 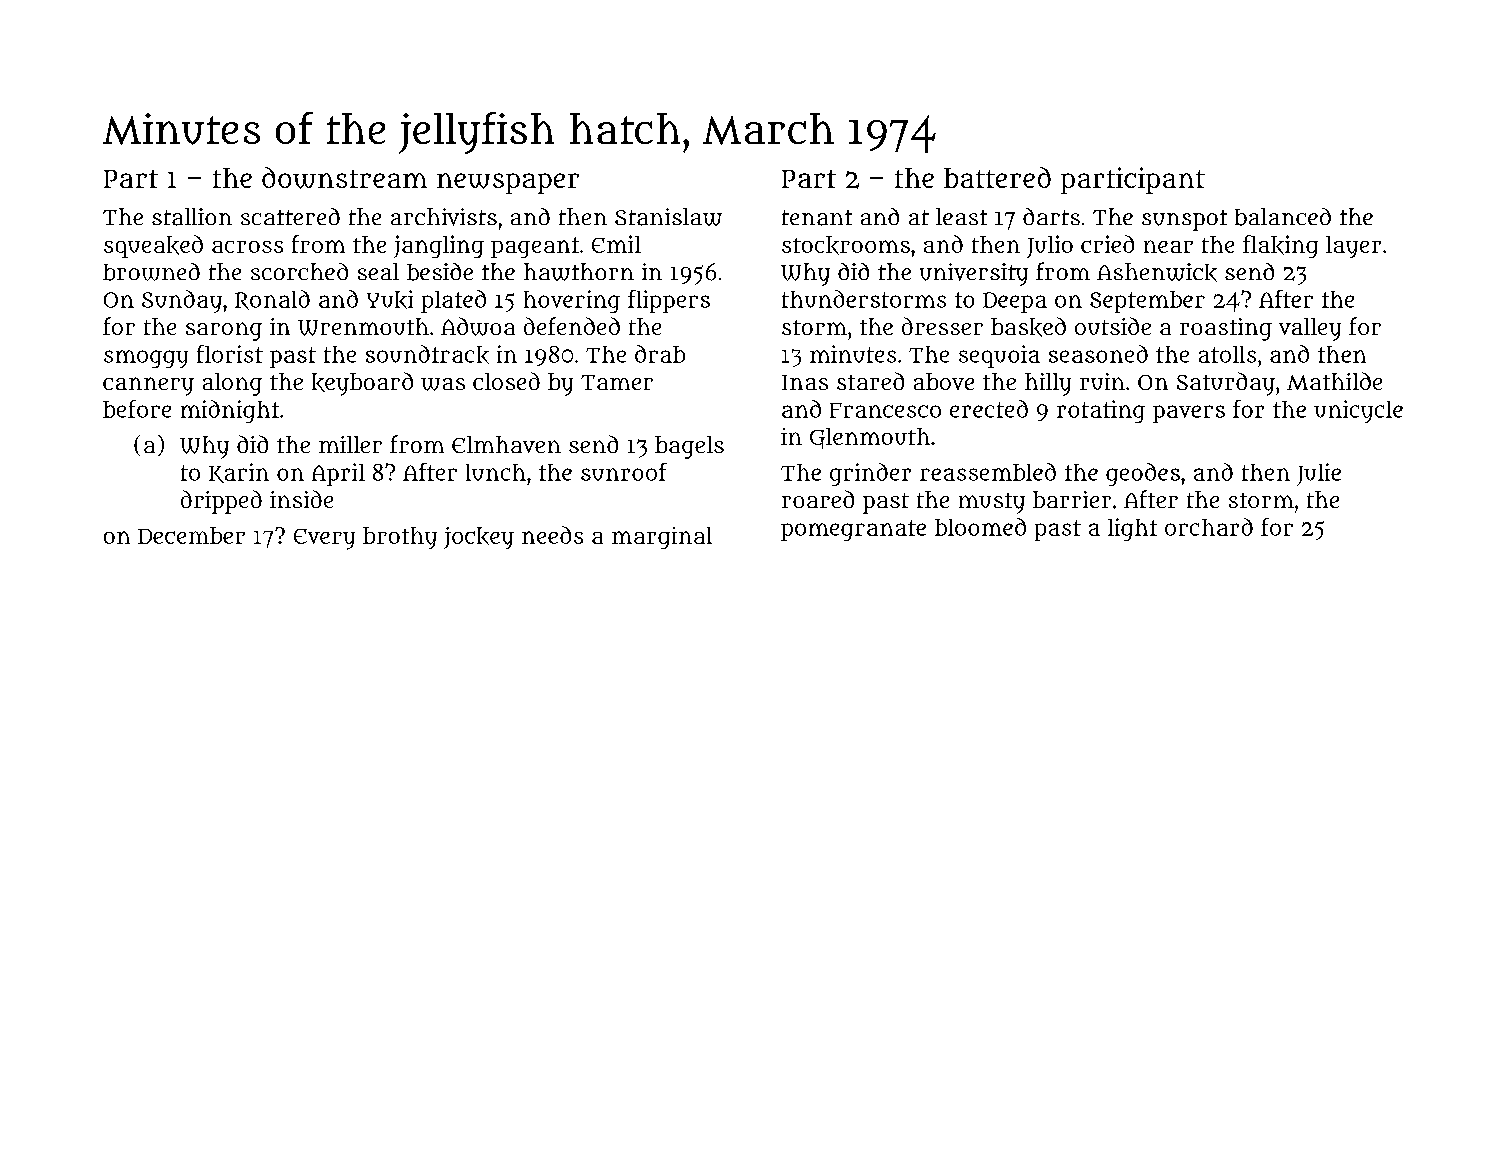 I want to click on brothy, so click(x=400, y=538).
